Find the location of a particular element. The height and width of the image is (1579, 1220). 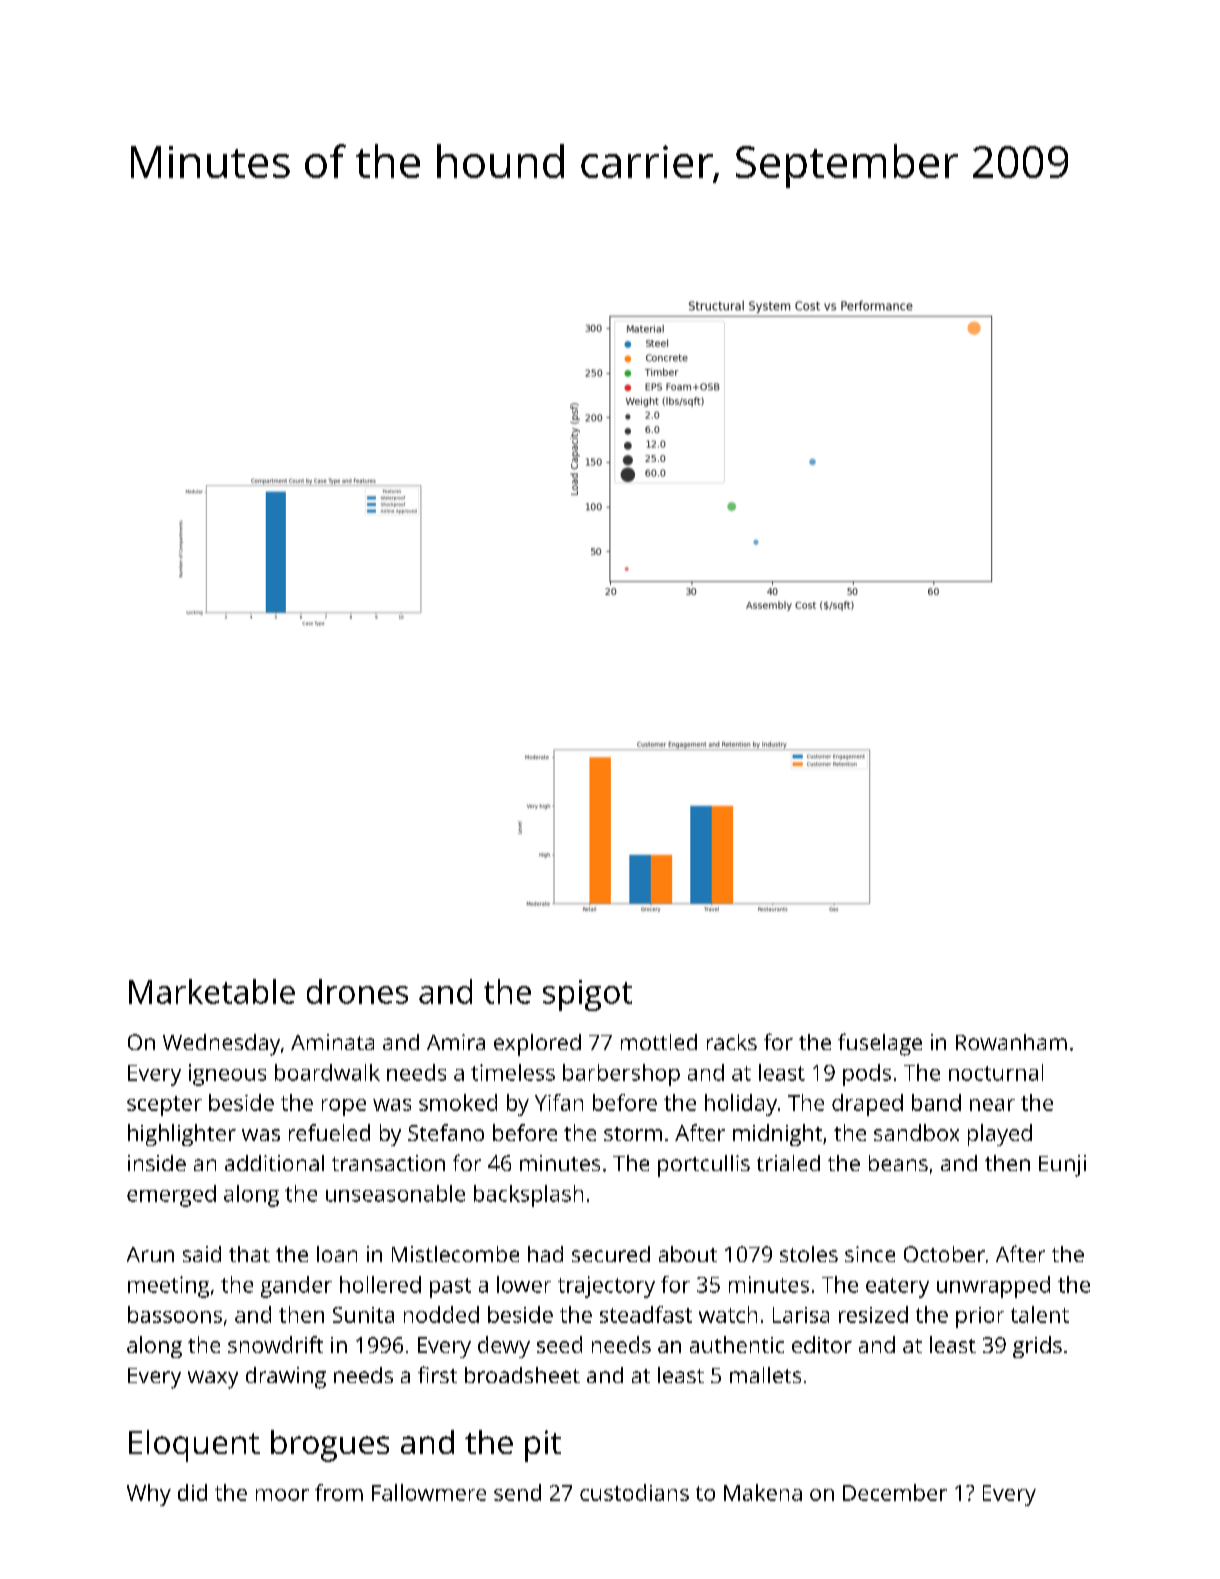

nocturnal is located at coordinates (996, 1072).
